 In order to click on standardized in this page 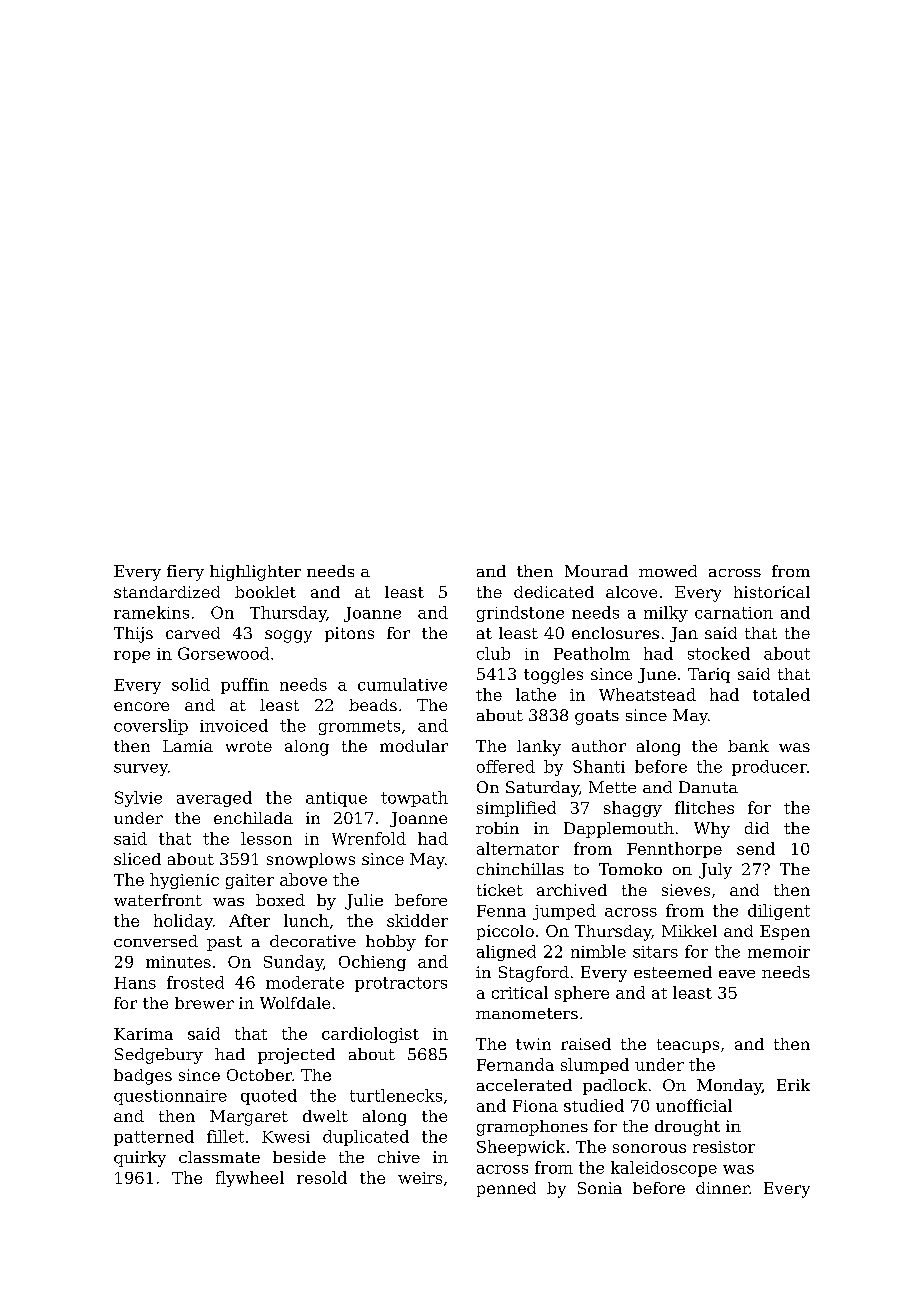, I will do `click(167, 592)`.
